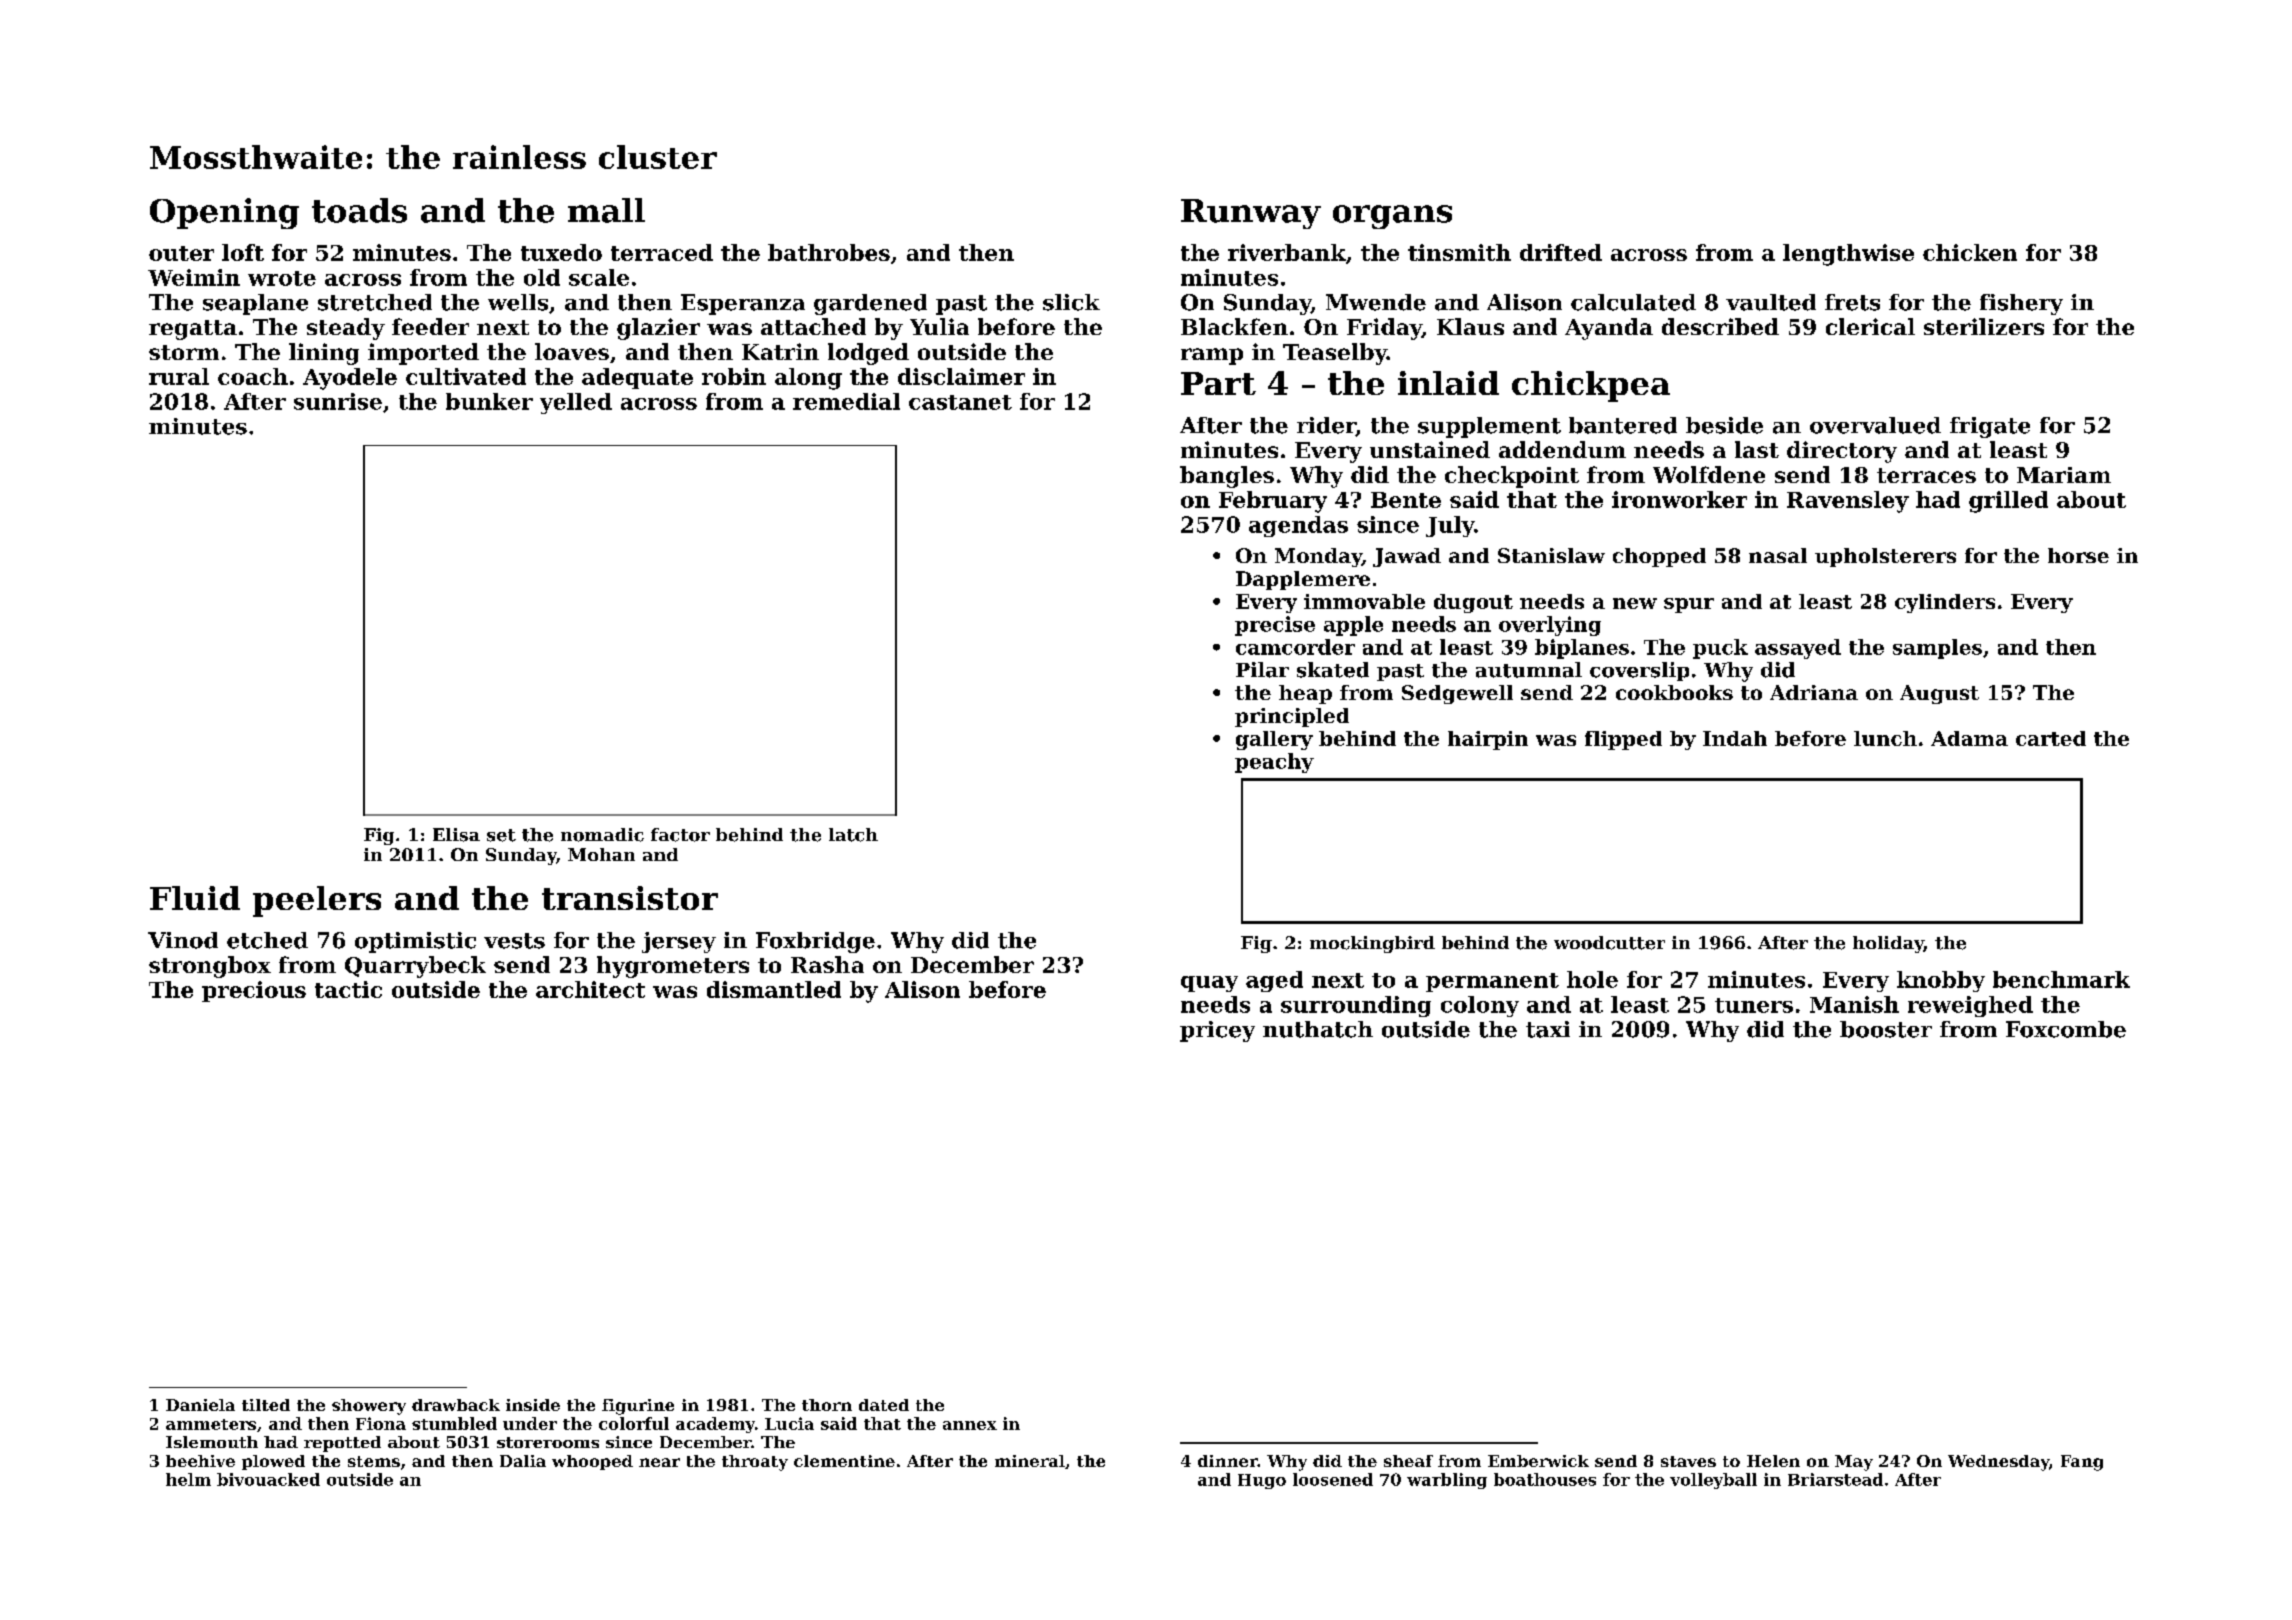 The height and width of the screenshot is (1620, 2292). What do you see at coordinates (592, 1462) in the screenshot?
I see `whooped` at bounding box center [592, 1462].
